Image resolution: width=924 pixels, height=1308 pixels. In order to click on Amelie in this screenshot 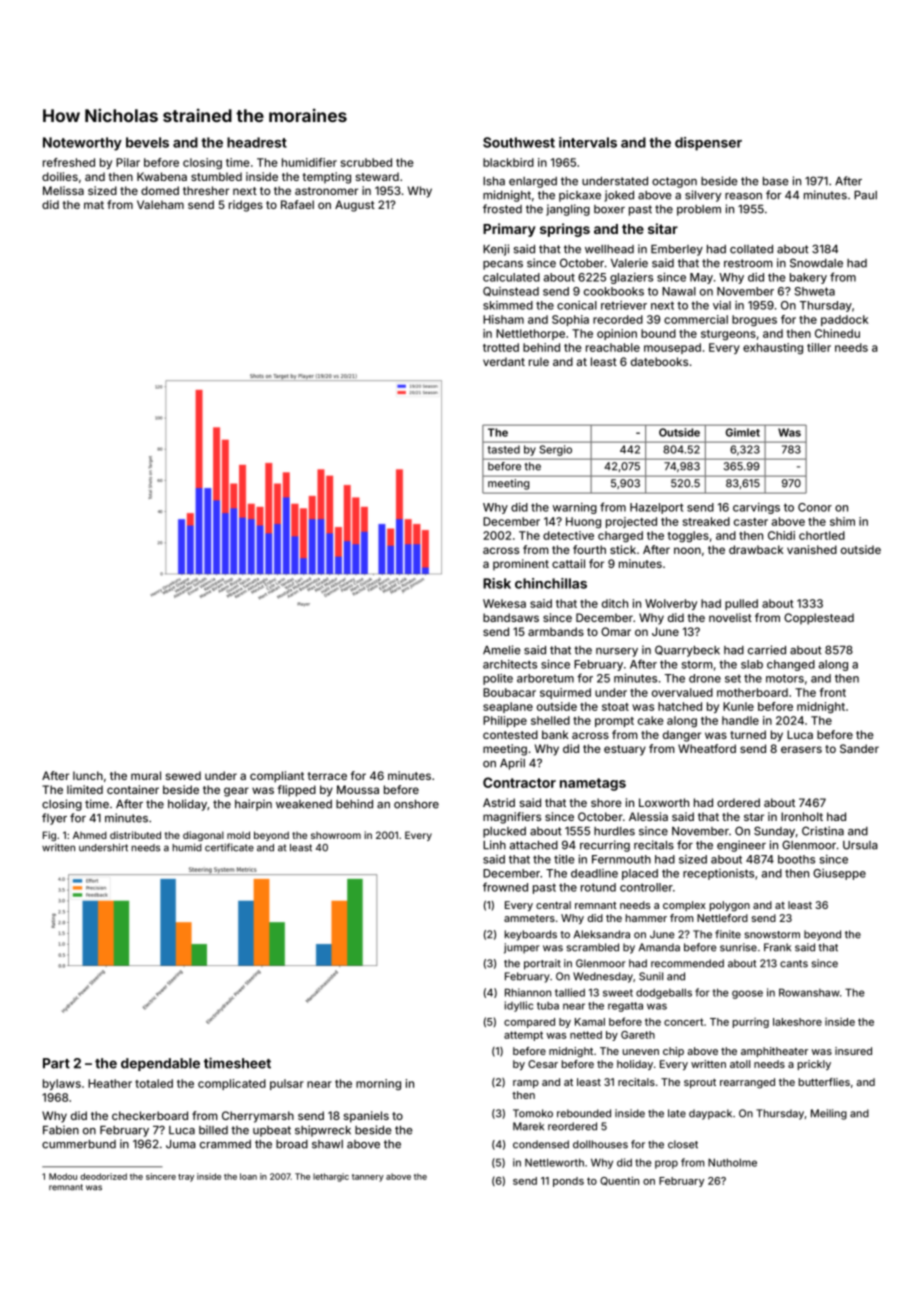, I will do `click(502, 650)`.
